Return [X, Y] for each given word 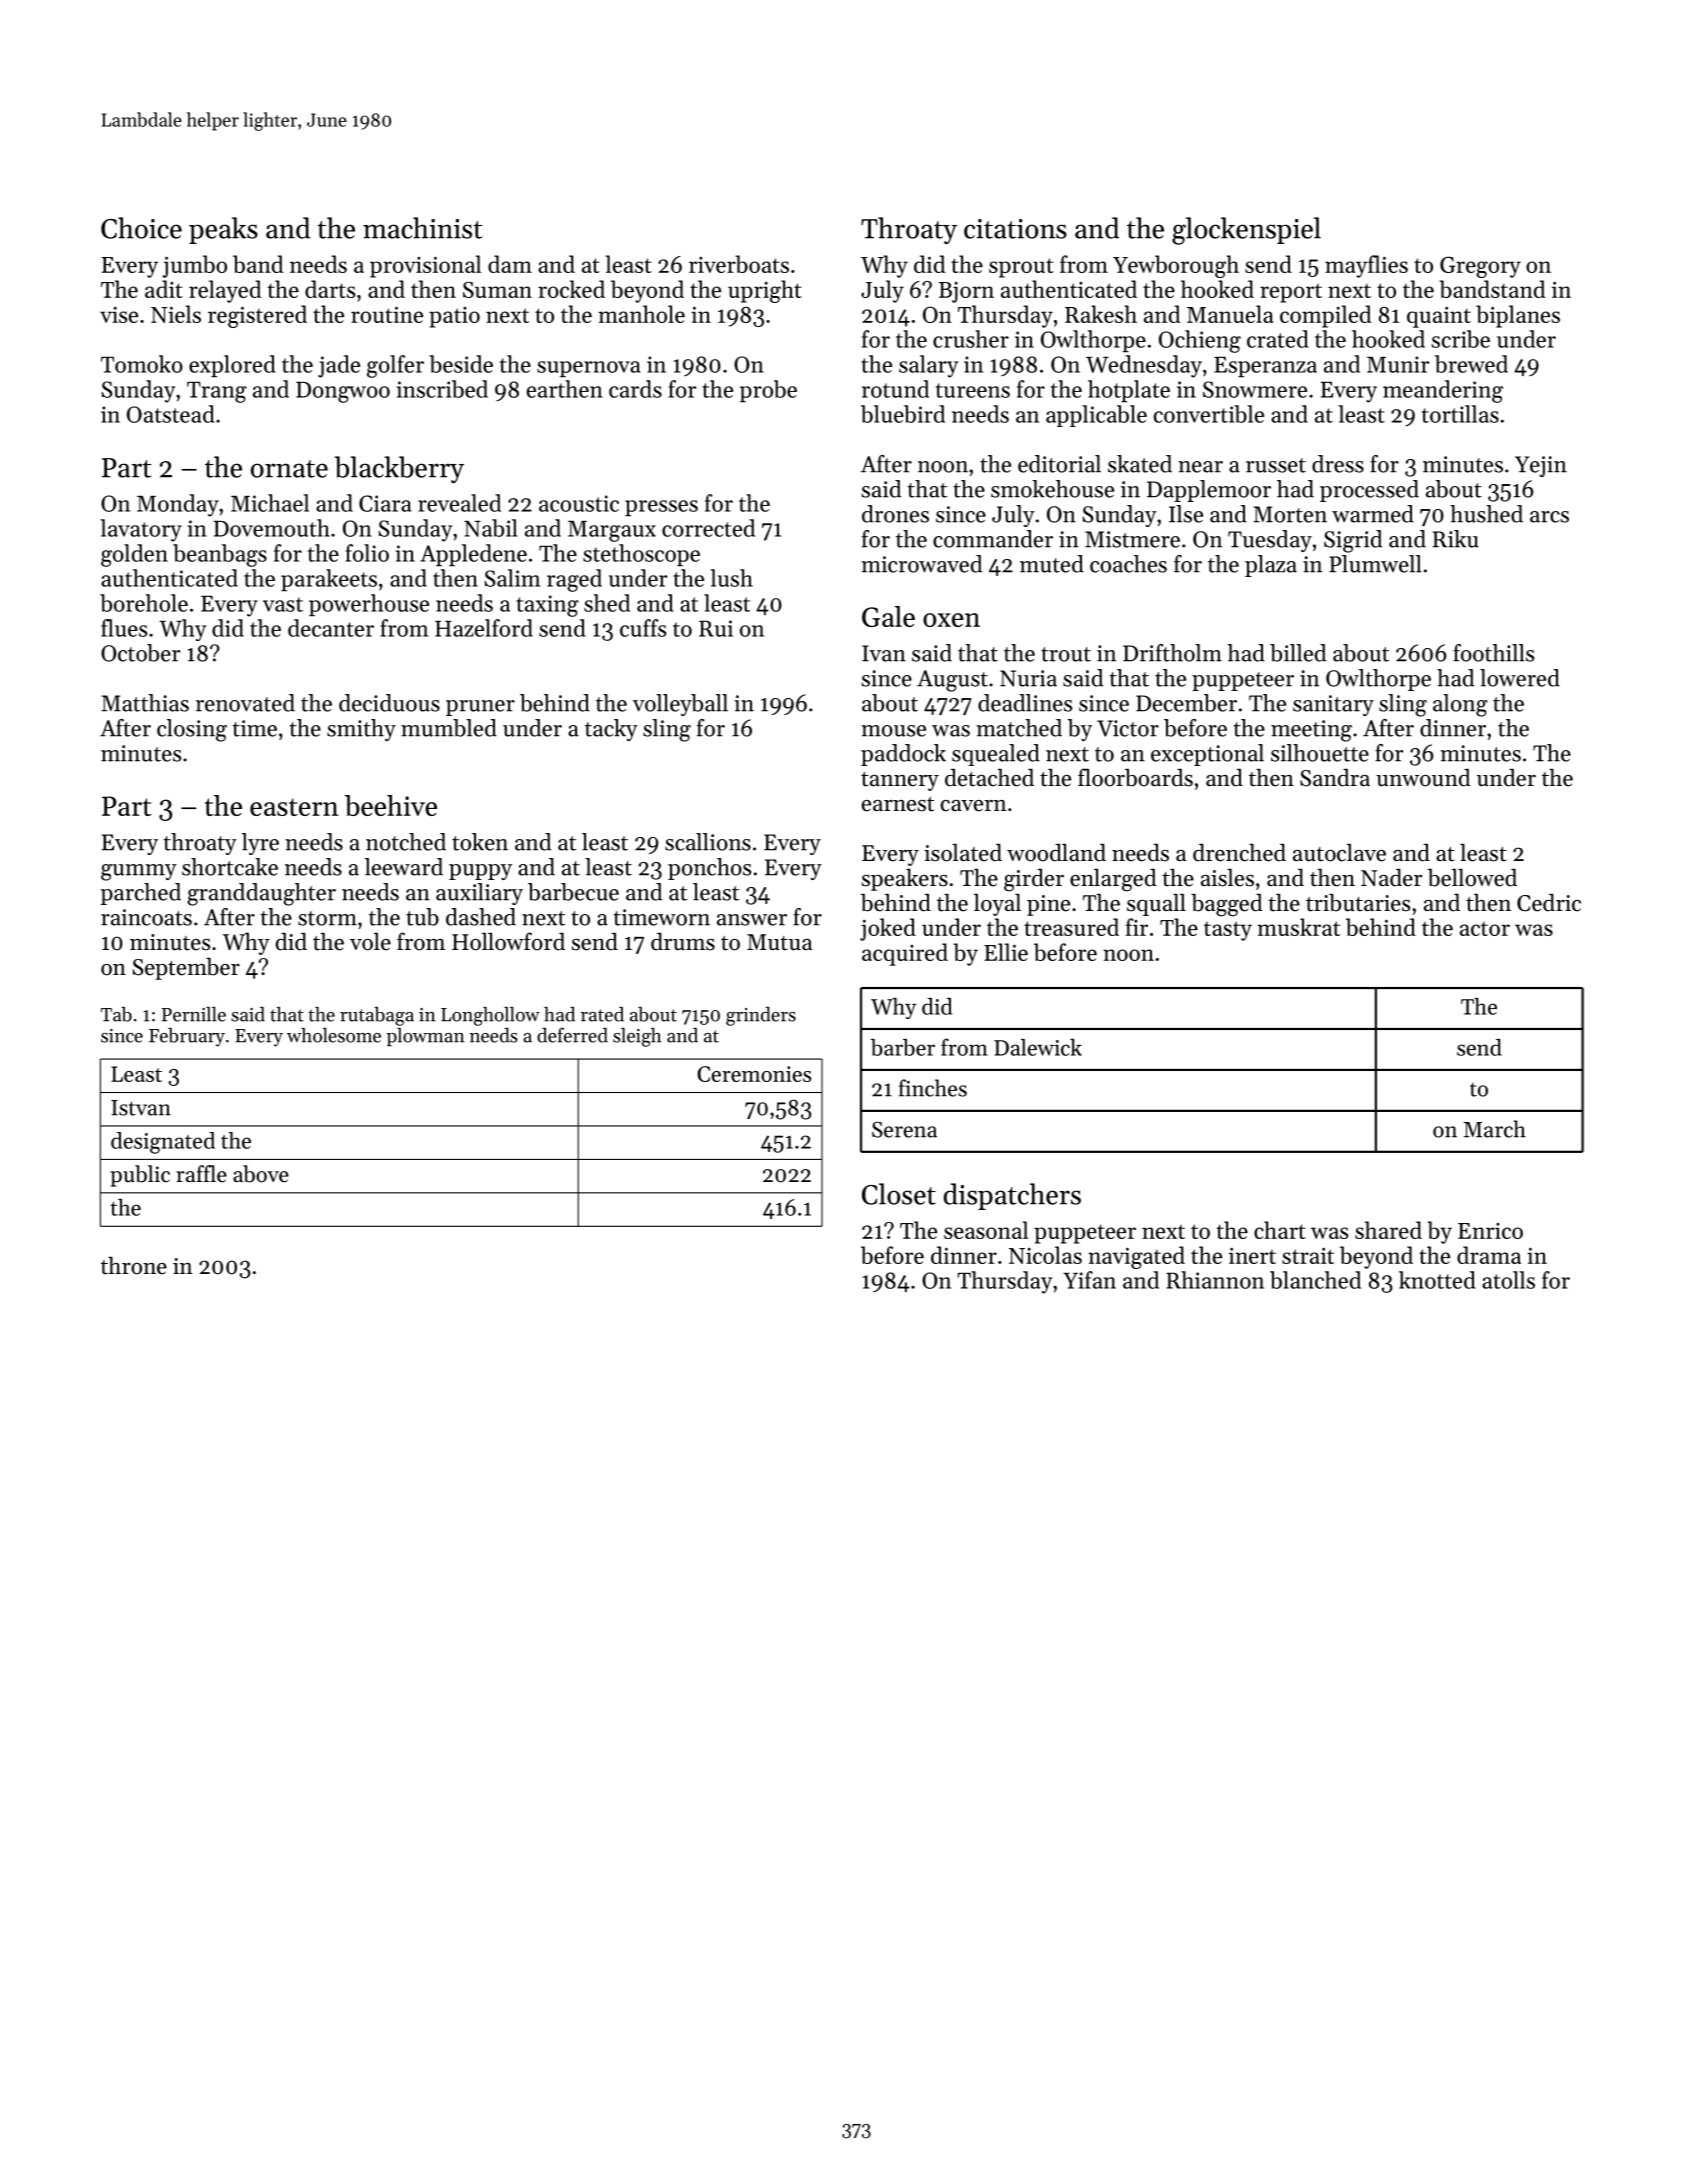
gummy [139, 872]
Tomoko [142, 364]
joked [888, 929]
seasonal [986, 1230]
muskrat [1298, 927]
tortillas [1460, 414]
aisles [1227, 877]
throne [134, 1265]
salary [928, 366]
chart [1280, 1230]
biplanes [1518, 316]
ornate [289, 469]
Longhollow [490, 1016]
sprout [1021, 268]
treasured [1071, 927]
